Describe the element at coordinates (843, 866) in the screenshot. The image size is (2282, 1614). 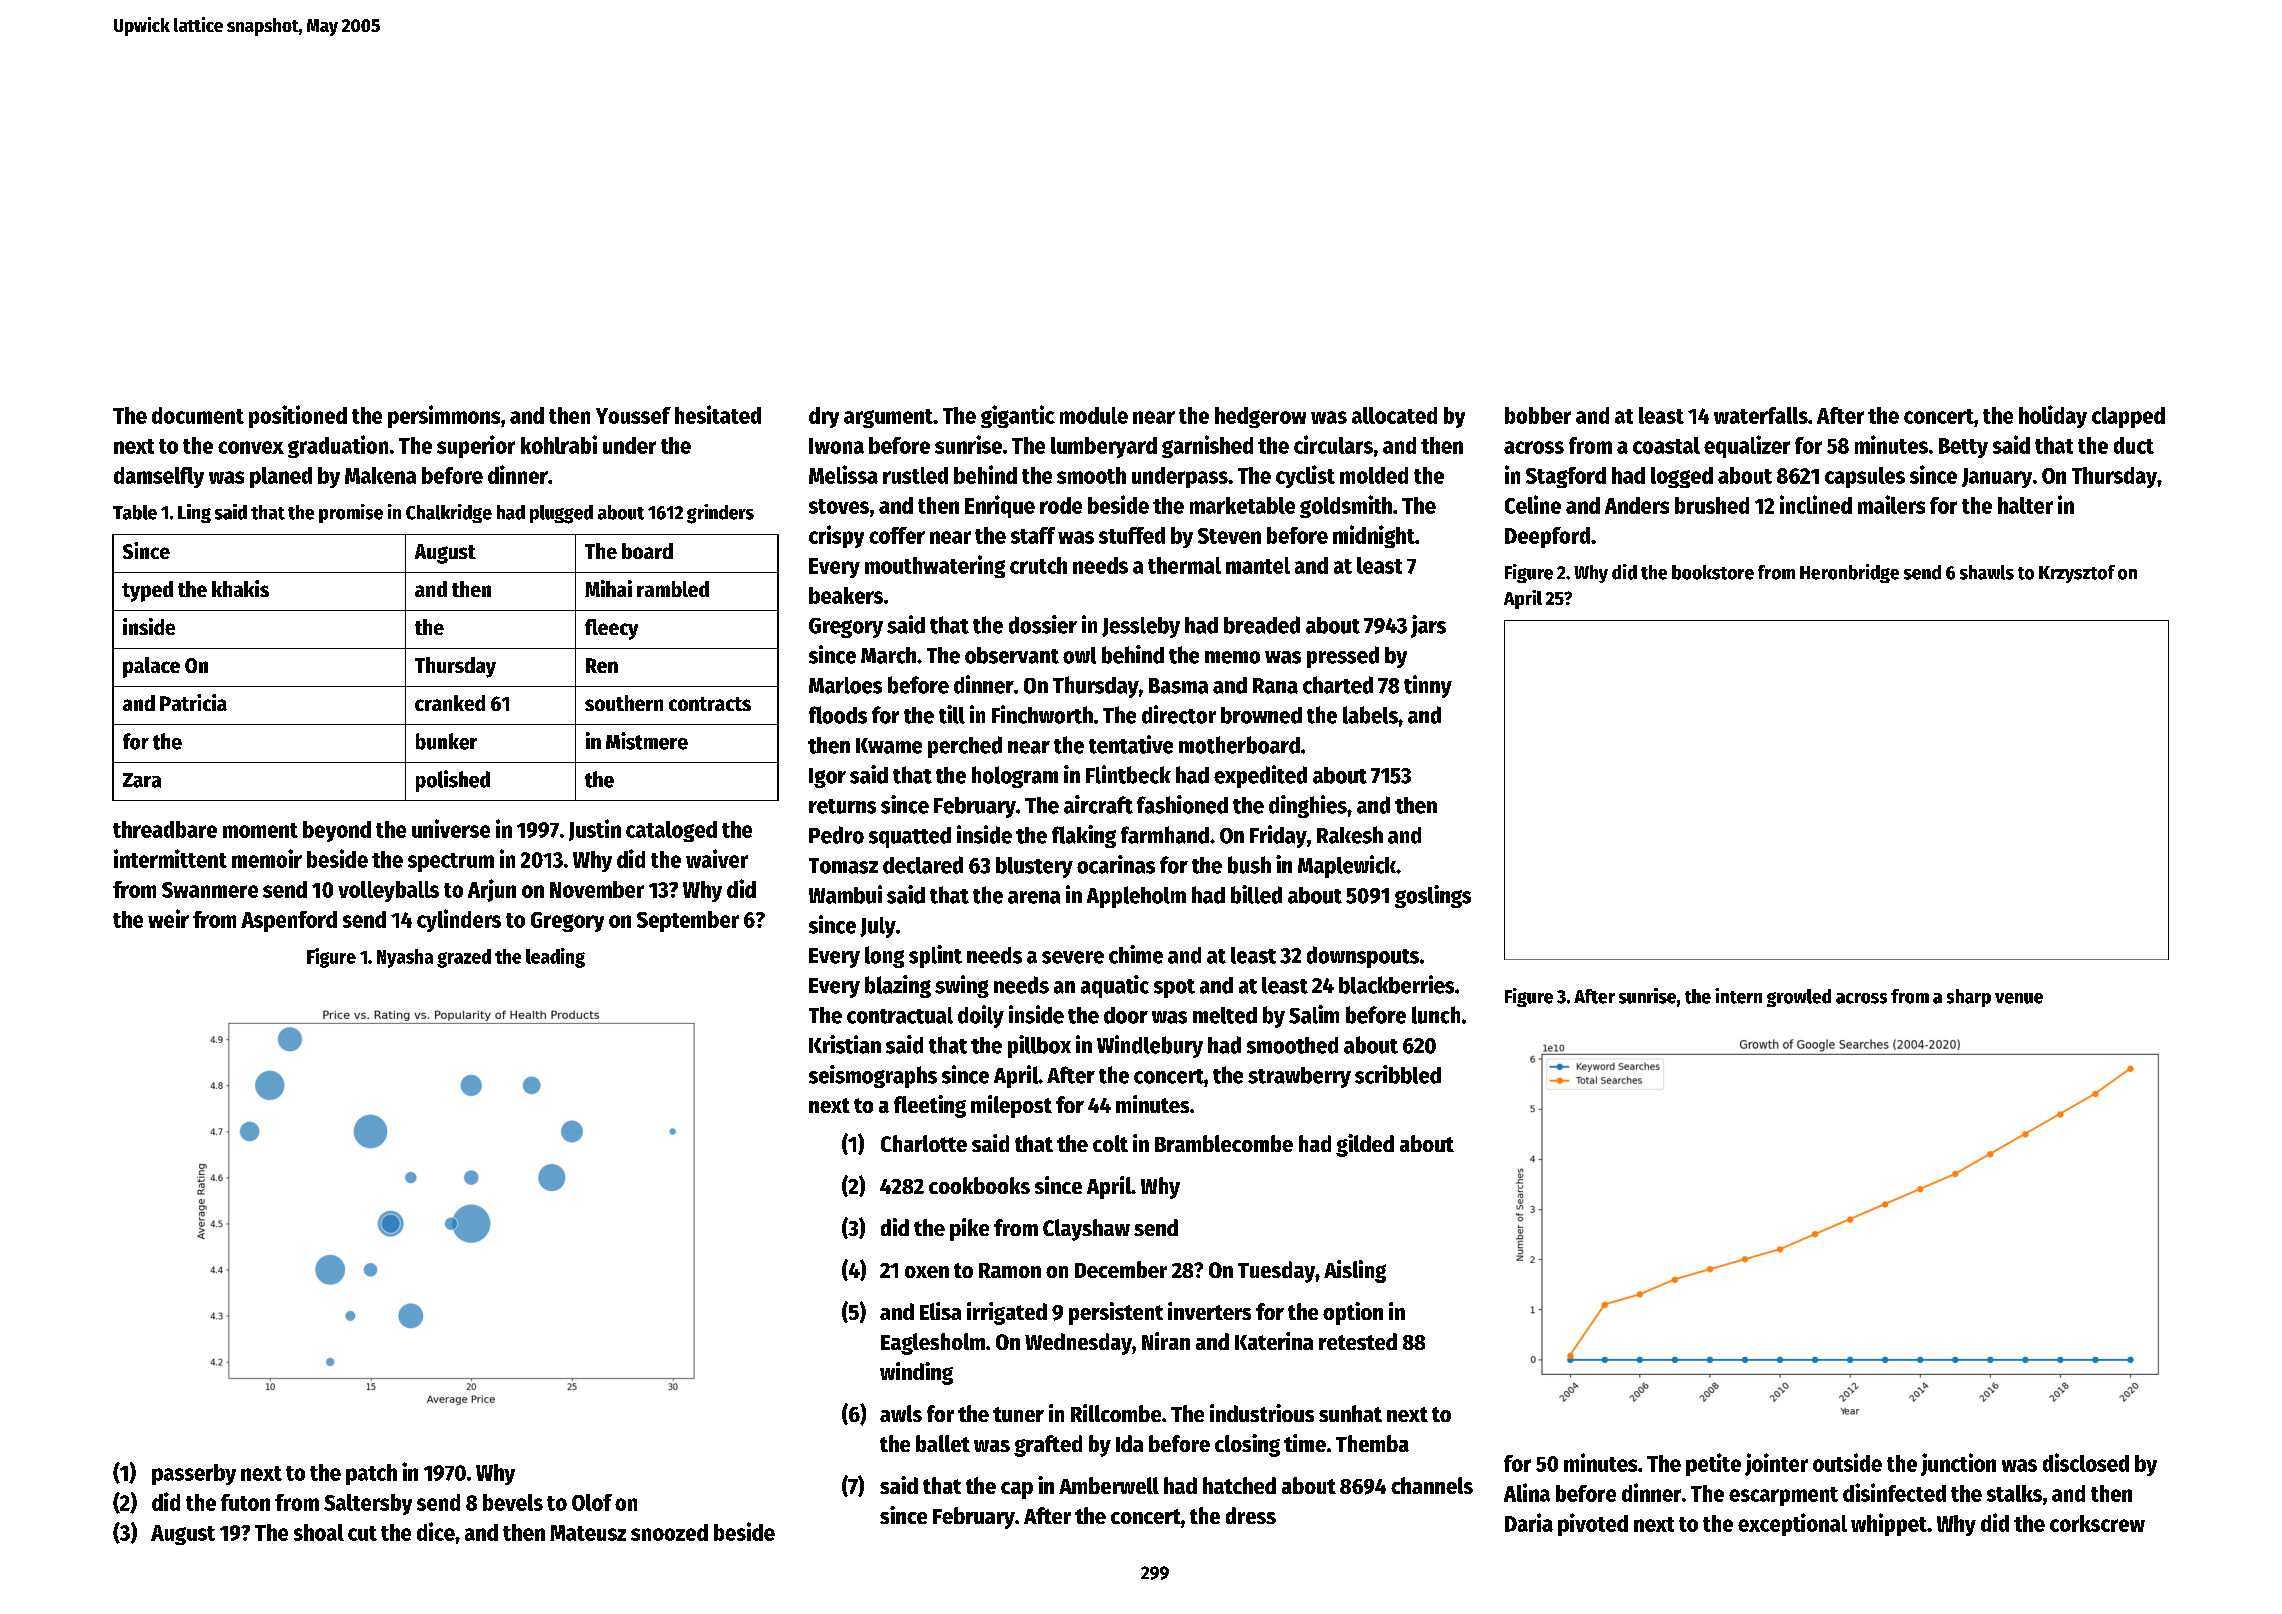
I see `Tomasz` at that location.
